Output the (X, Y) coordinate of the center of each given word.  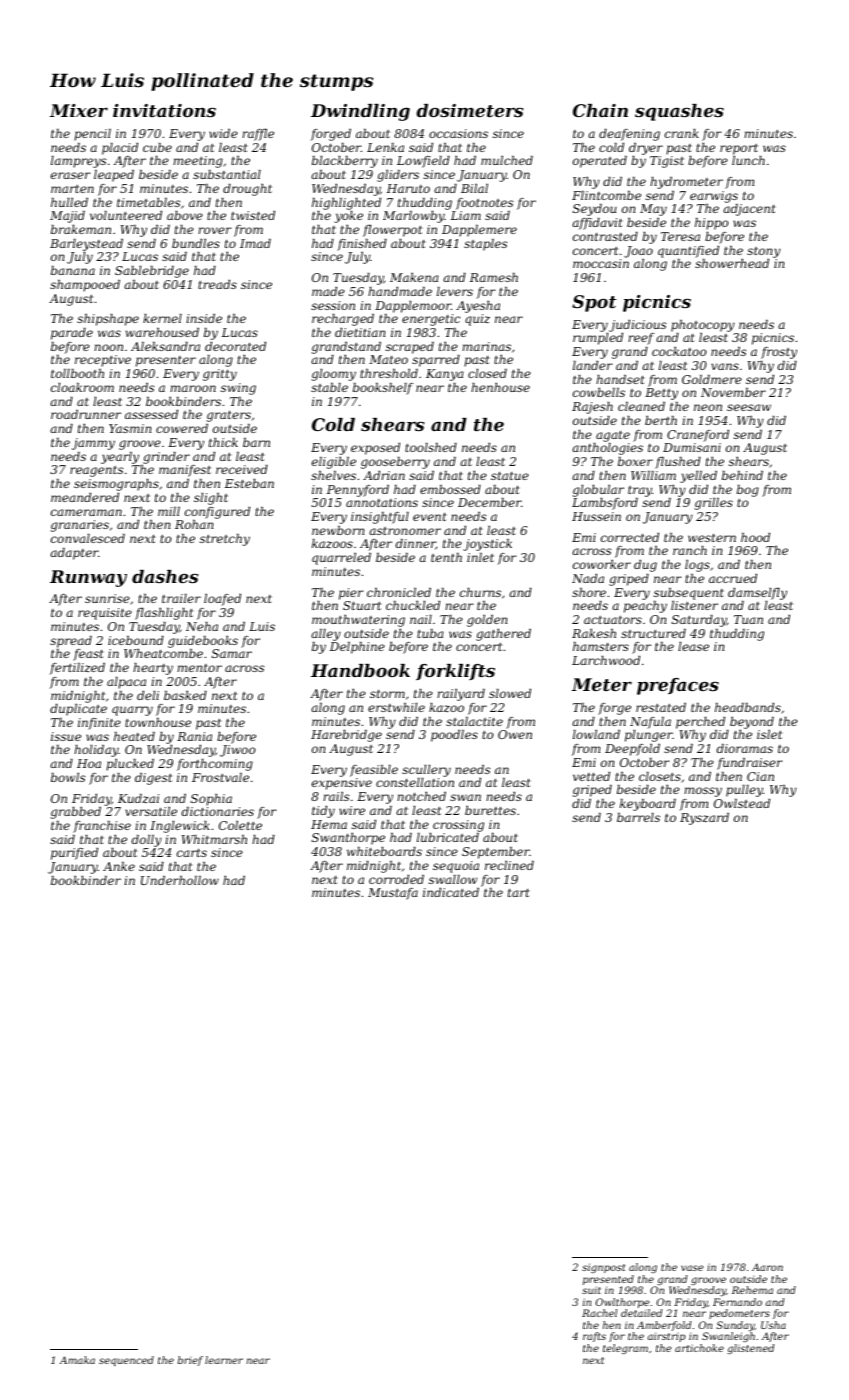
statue (510, 476)
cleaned (641, 406)
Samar (232, 653)
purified (74, 854)
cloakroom (82, 387)
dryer (646, 149)
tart (519, 893)
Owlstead (742, 803)
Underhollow (180, 880)
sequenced (126, 1361)
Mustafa (393, 894)
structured (653, 633)
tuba (430, 633)
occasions (458, 133)
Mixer (79, 110)
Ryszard (704, 819)
